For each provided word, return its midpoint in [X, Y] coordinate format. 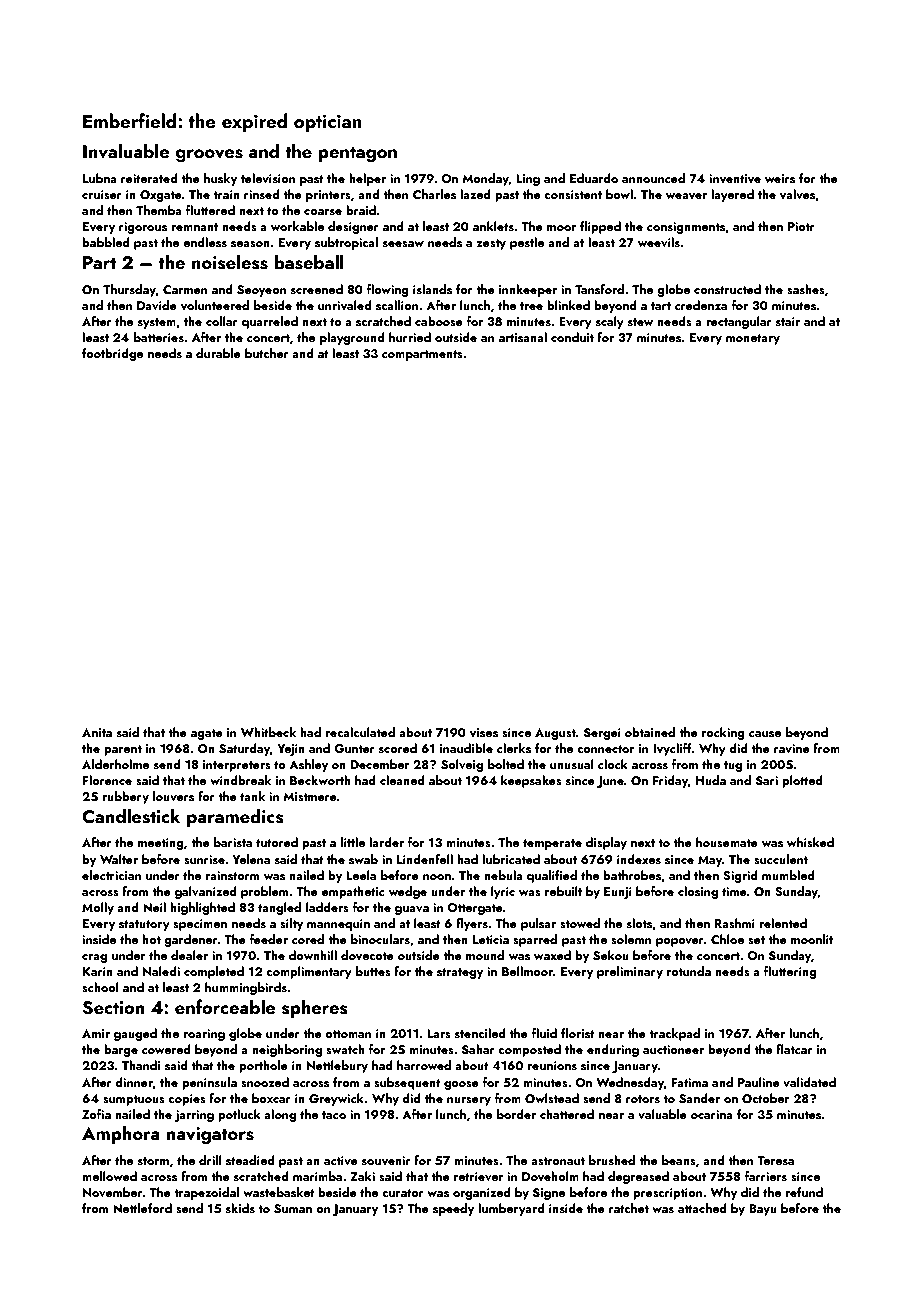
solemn [631, 939]
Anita [97, 732]
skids [240, 1208]
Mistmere [310, 796]
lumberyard [511, 1209]
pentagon [357, 154]
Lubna [100, 178]
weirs [780, 178]
